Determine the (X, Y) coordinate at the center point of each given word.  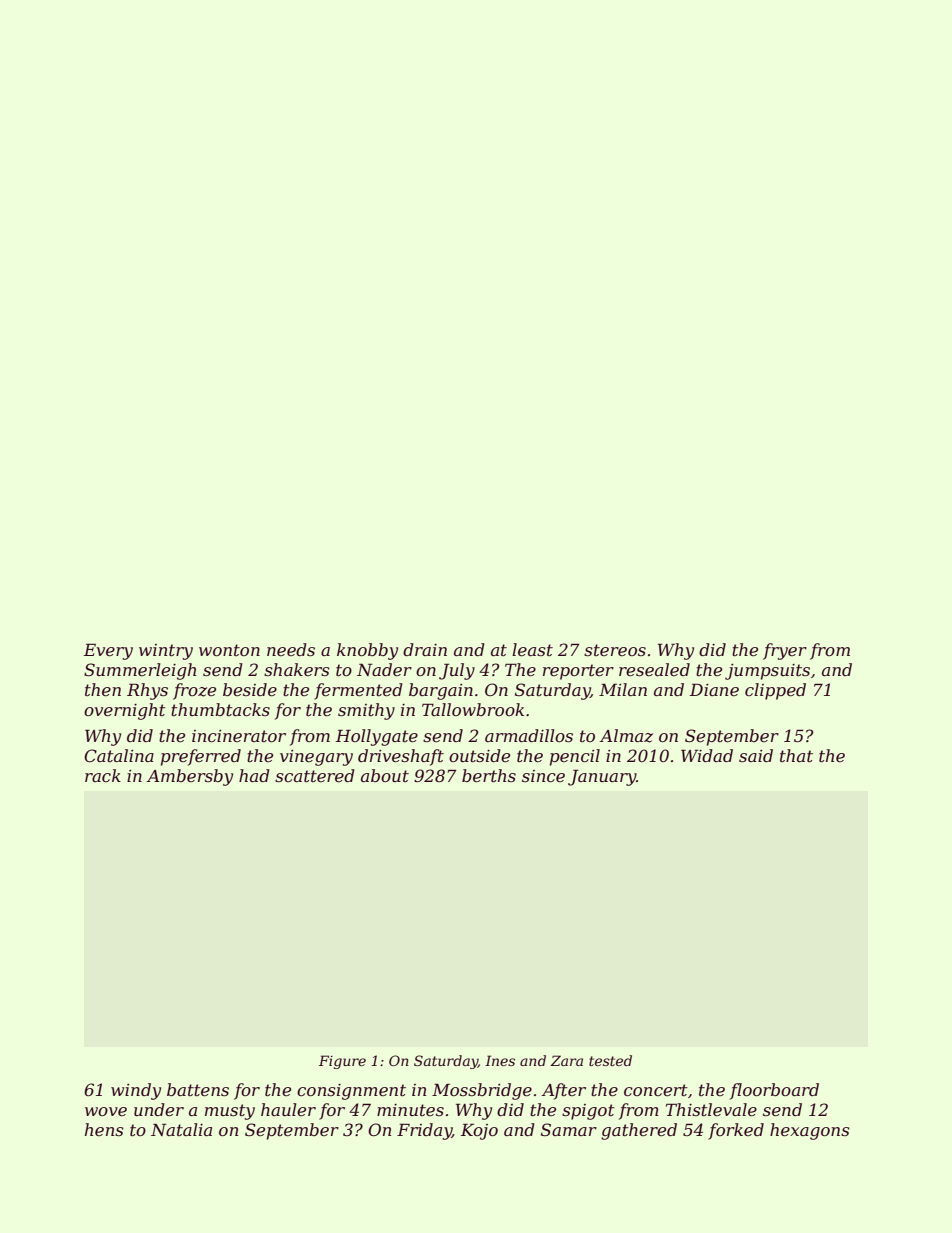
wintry (166, 652)
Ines (500, 1060)
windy (136, 1091)
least (532, 649)
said (756, 755)
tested (610, 1060)
